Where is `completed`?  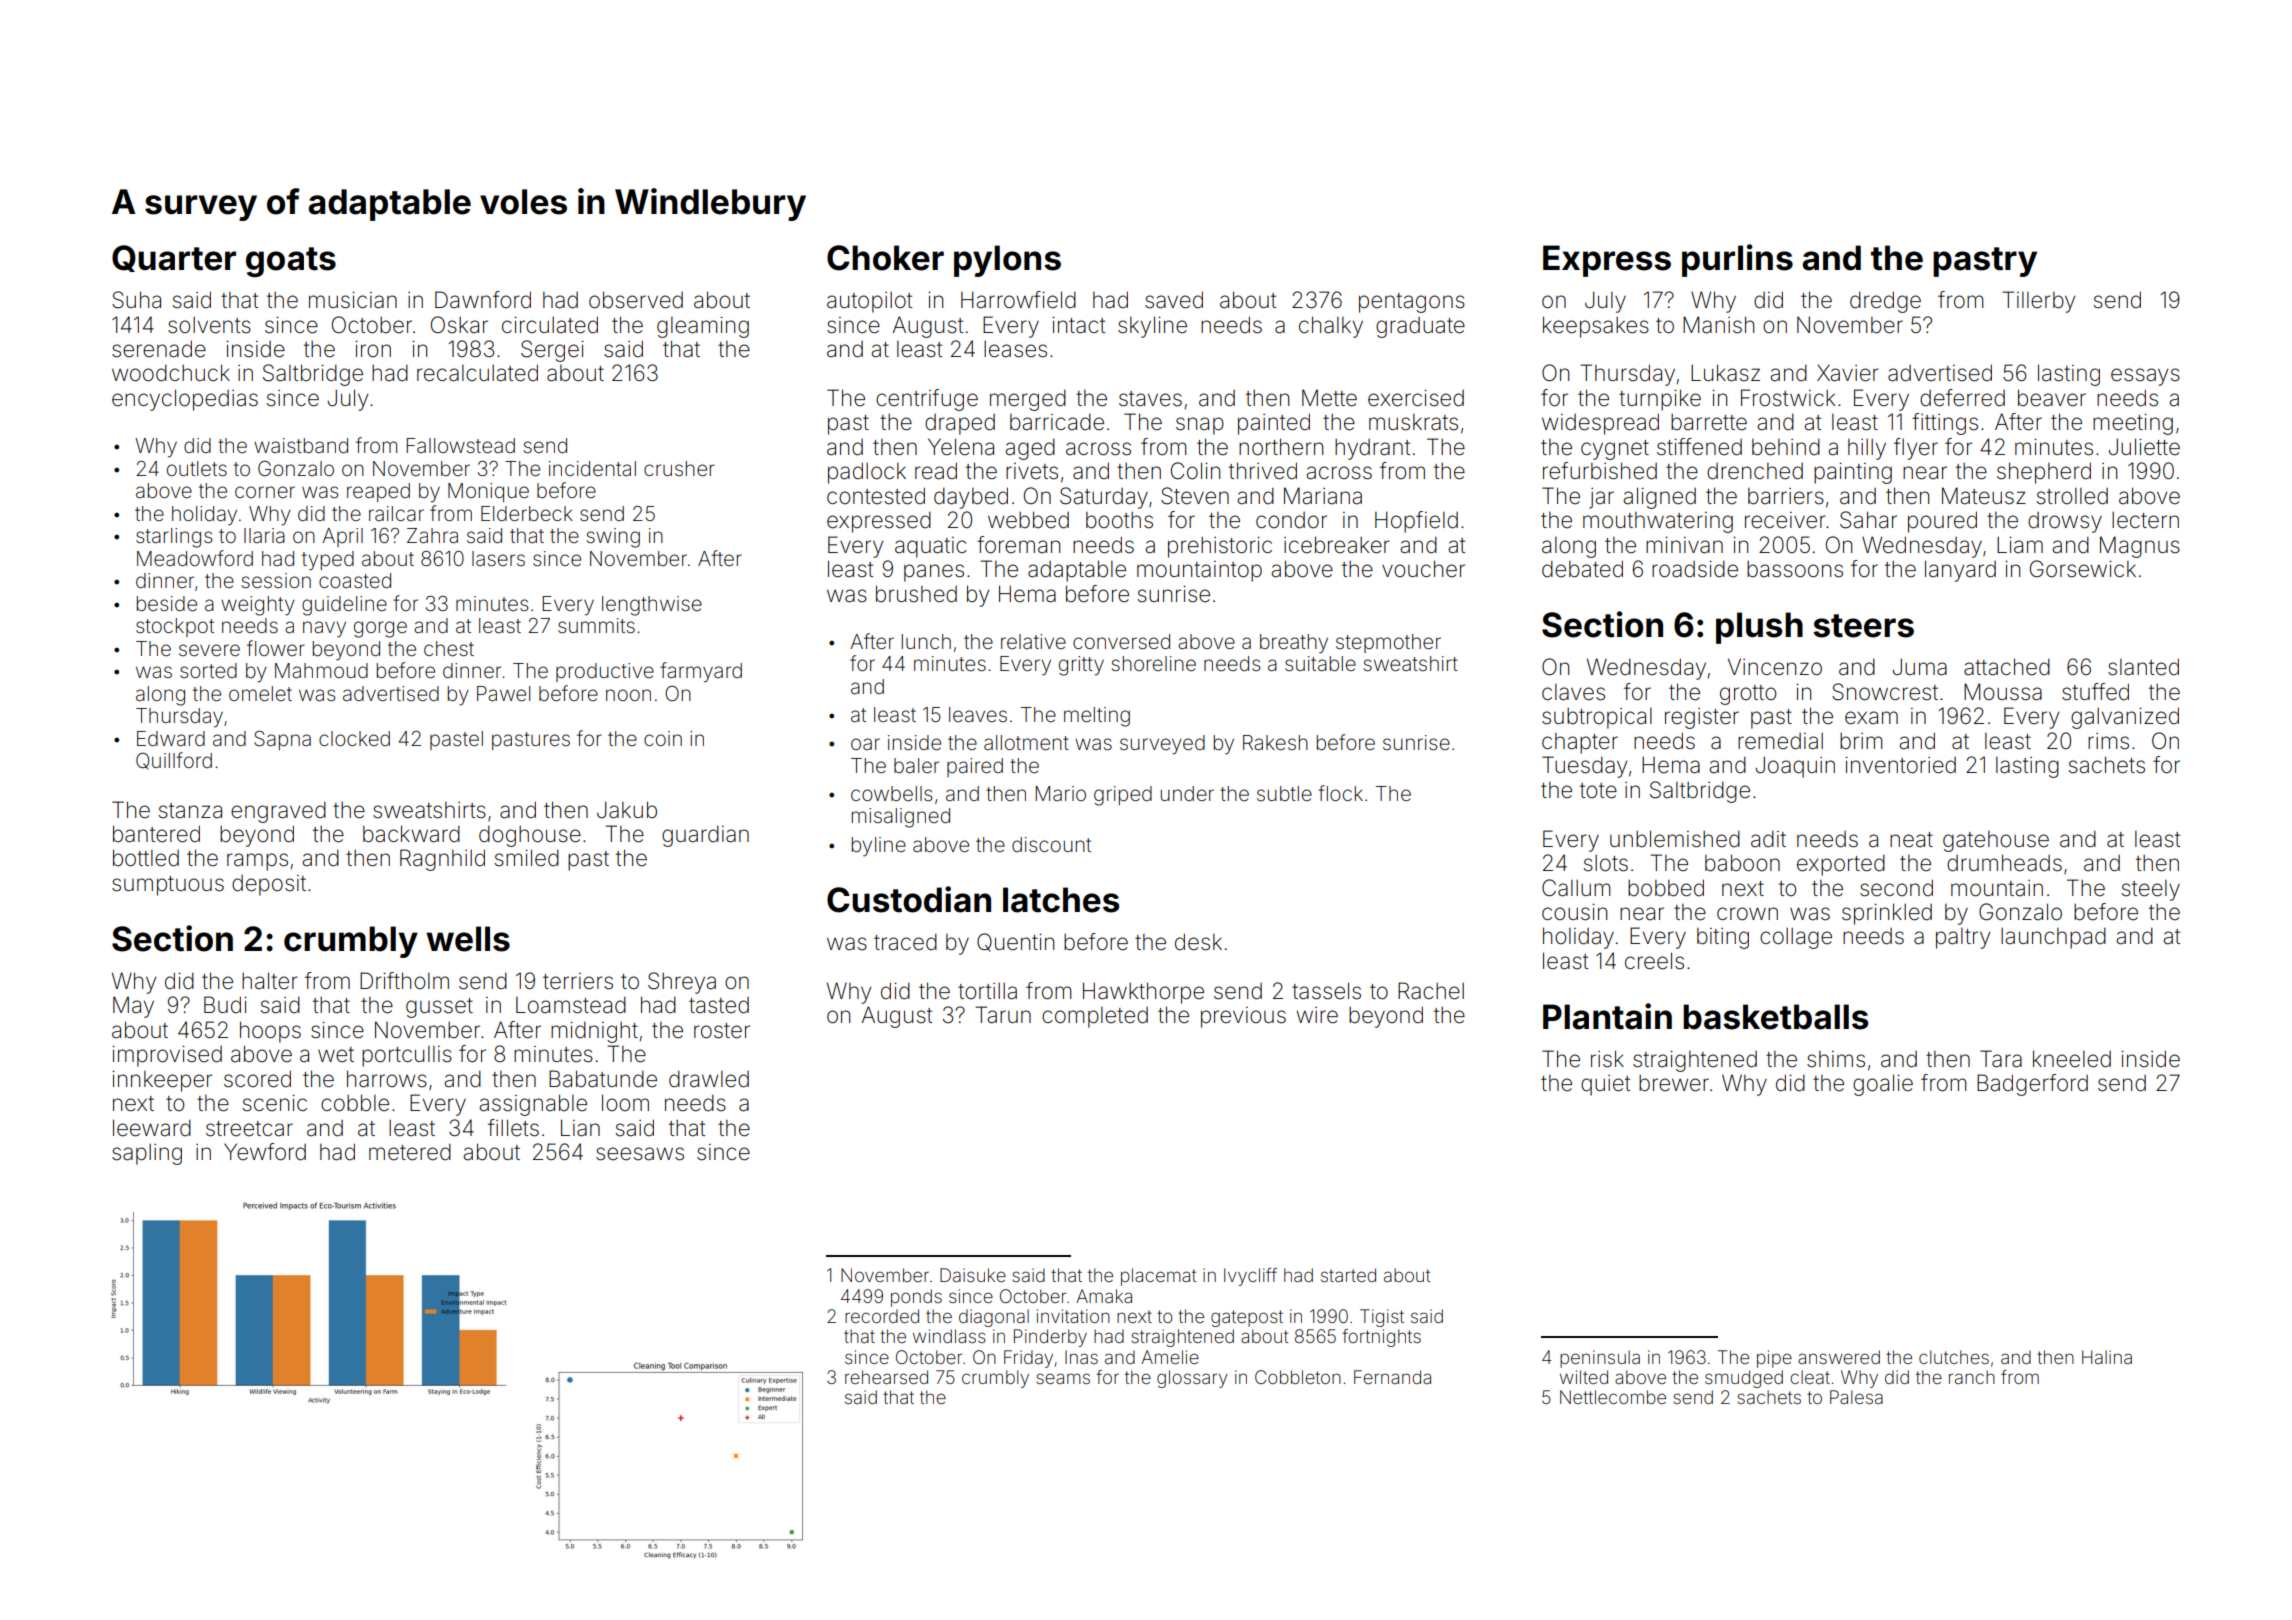
completed is located at coordinates (1095, 1017).
